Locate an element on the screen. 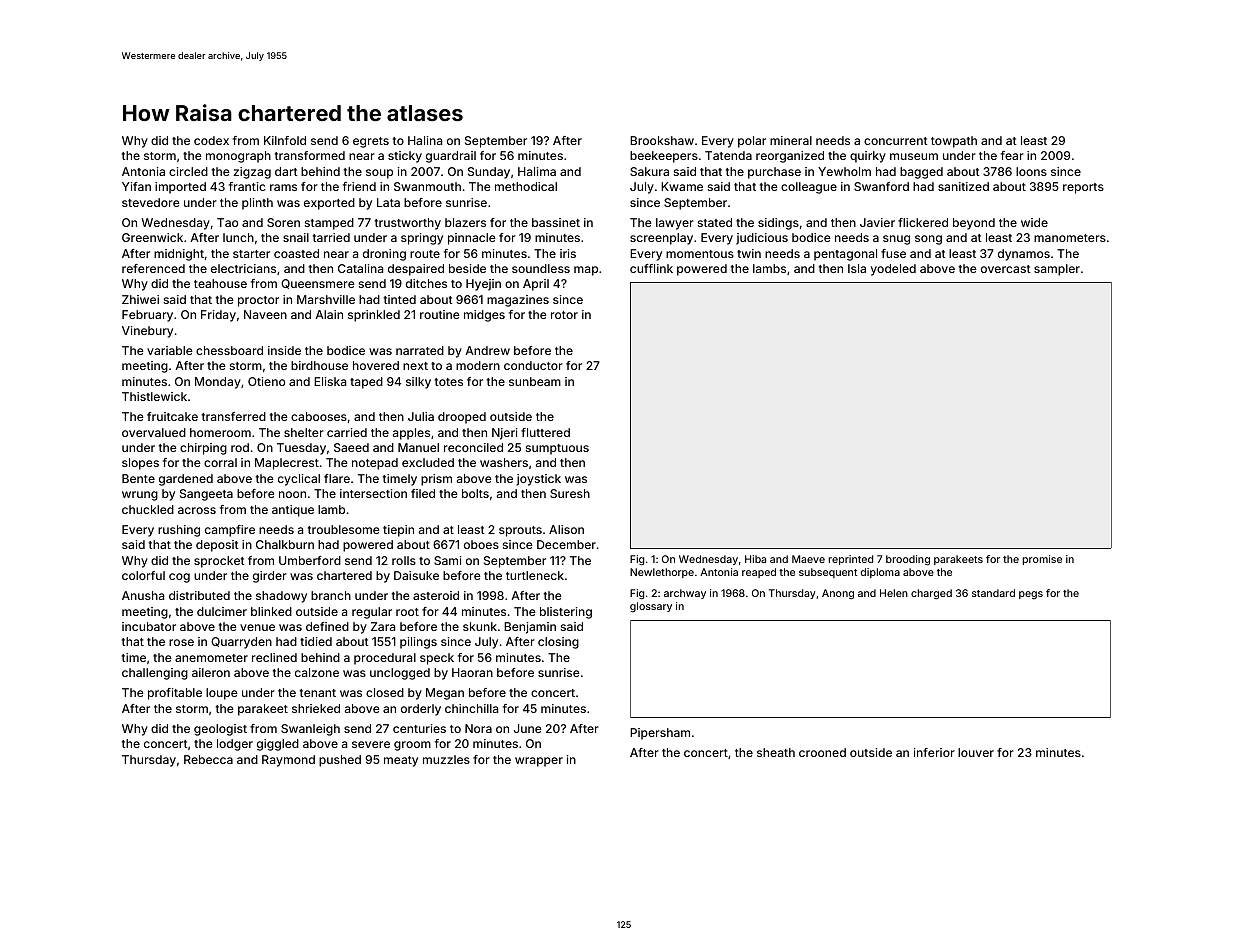  reconciled is located at coordinates (473, 447).
